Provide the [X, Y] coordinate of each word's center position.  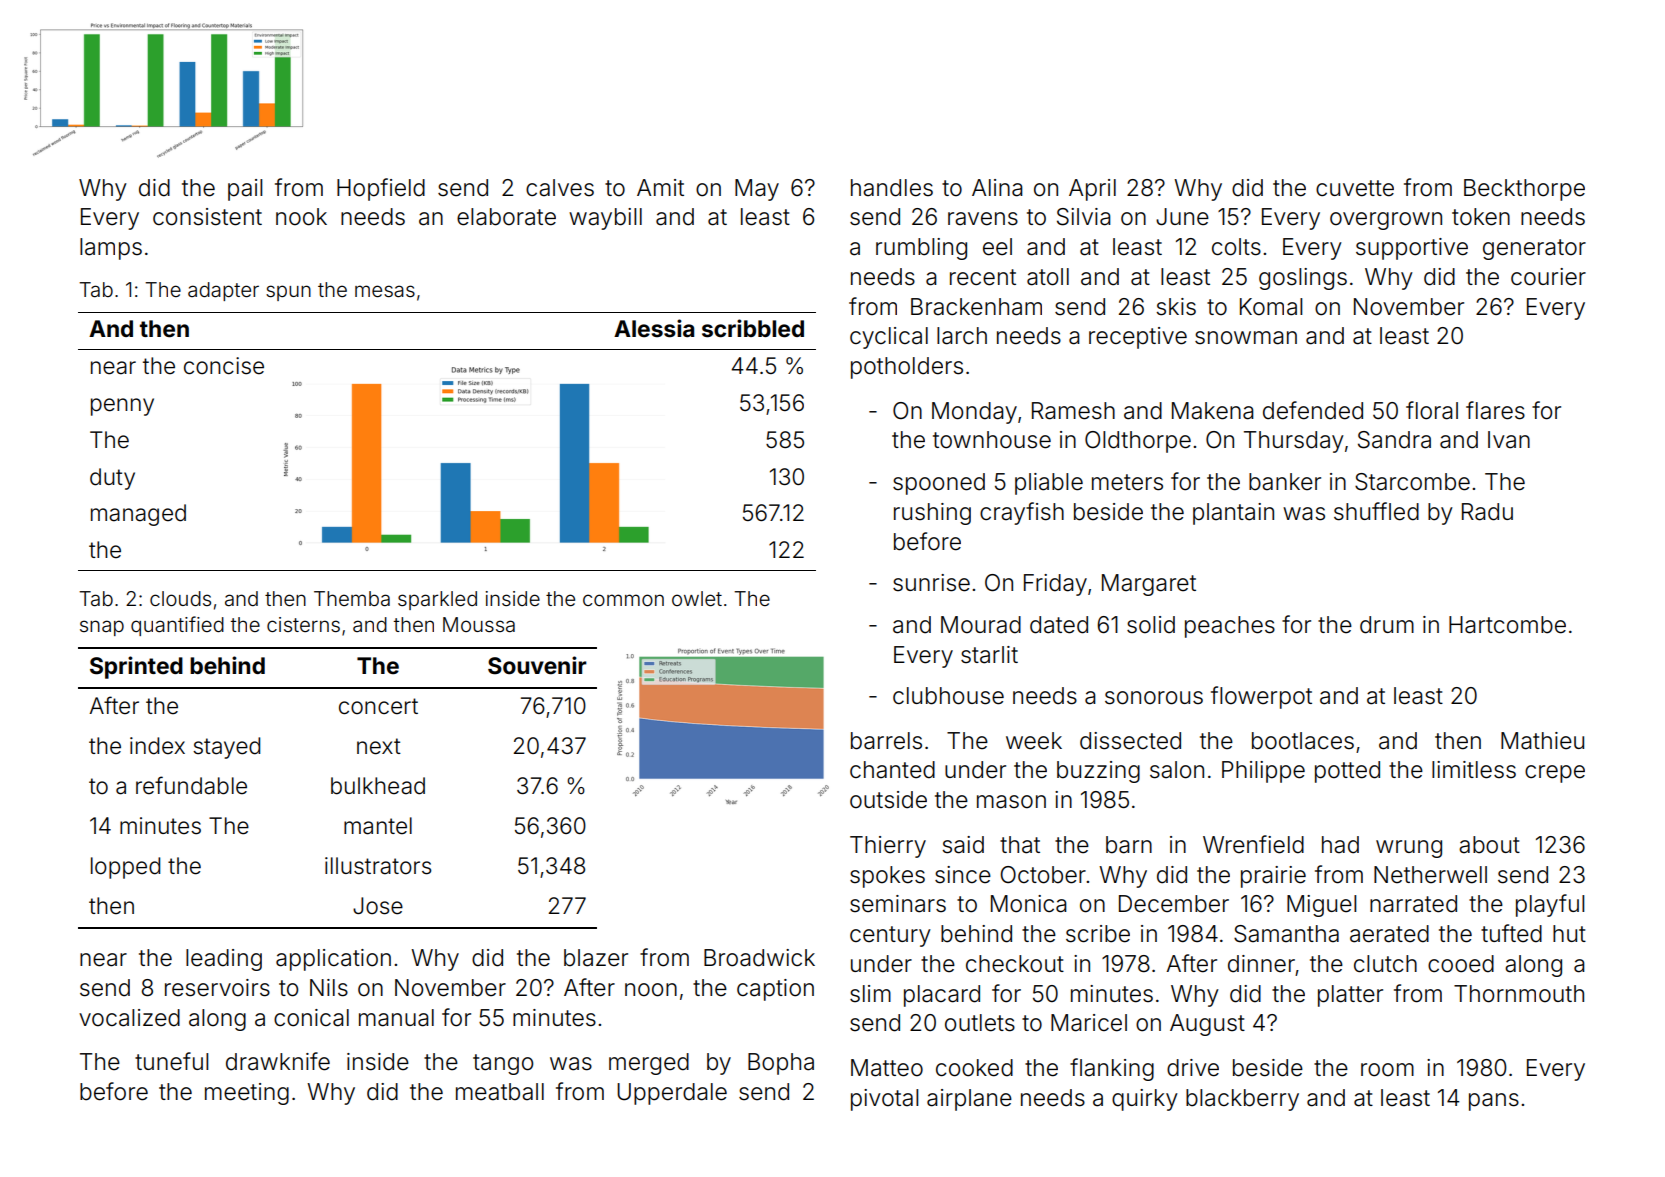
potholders [907, 368]
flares [1495, 410]
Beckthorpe [1524, 190]
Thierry [888, 847]
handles [892, 188]
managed [138, 515]
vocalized [129, 1018]
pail [245, 190]
